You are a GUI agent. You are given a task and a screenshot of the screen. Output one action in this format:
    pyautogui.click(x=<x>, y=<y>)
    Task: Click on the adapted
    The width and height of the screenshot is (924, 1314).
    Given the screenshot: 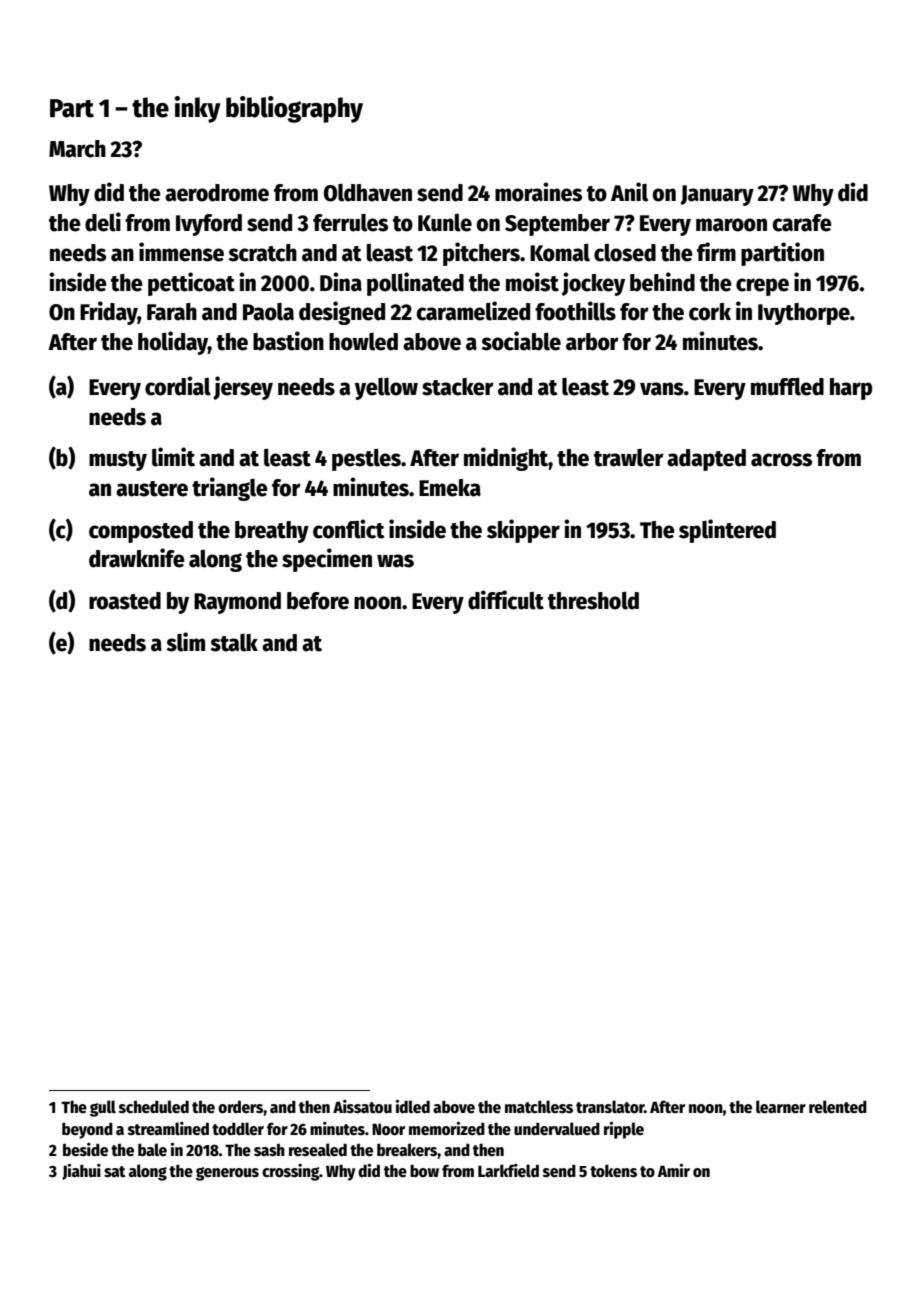 What is the action you would take?
    pyautogui.click(x=706, y=460)
